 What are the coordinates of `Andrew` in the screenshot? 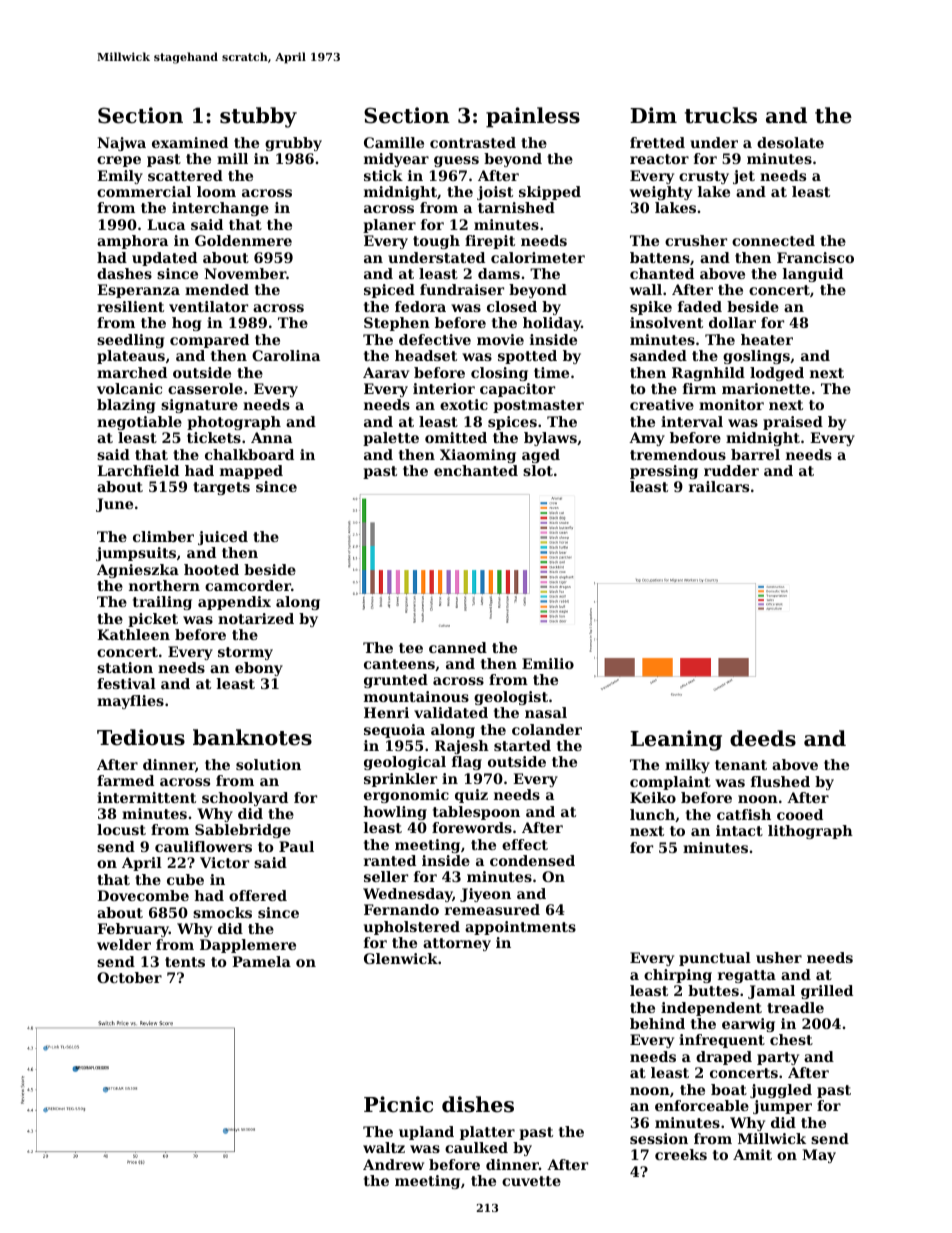 It's located at (393, 1164).
